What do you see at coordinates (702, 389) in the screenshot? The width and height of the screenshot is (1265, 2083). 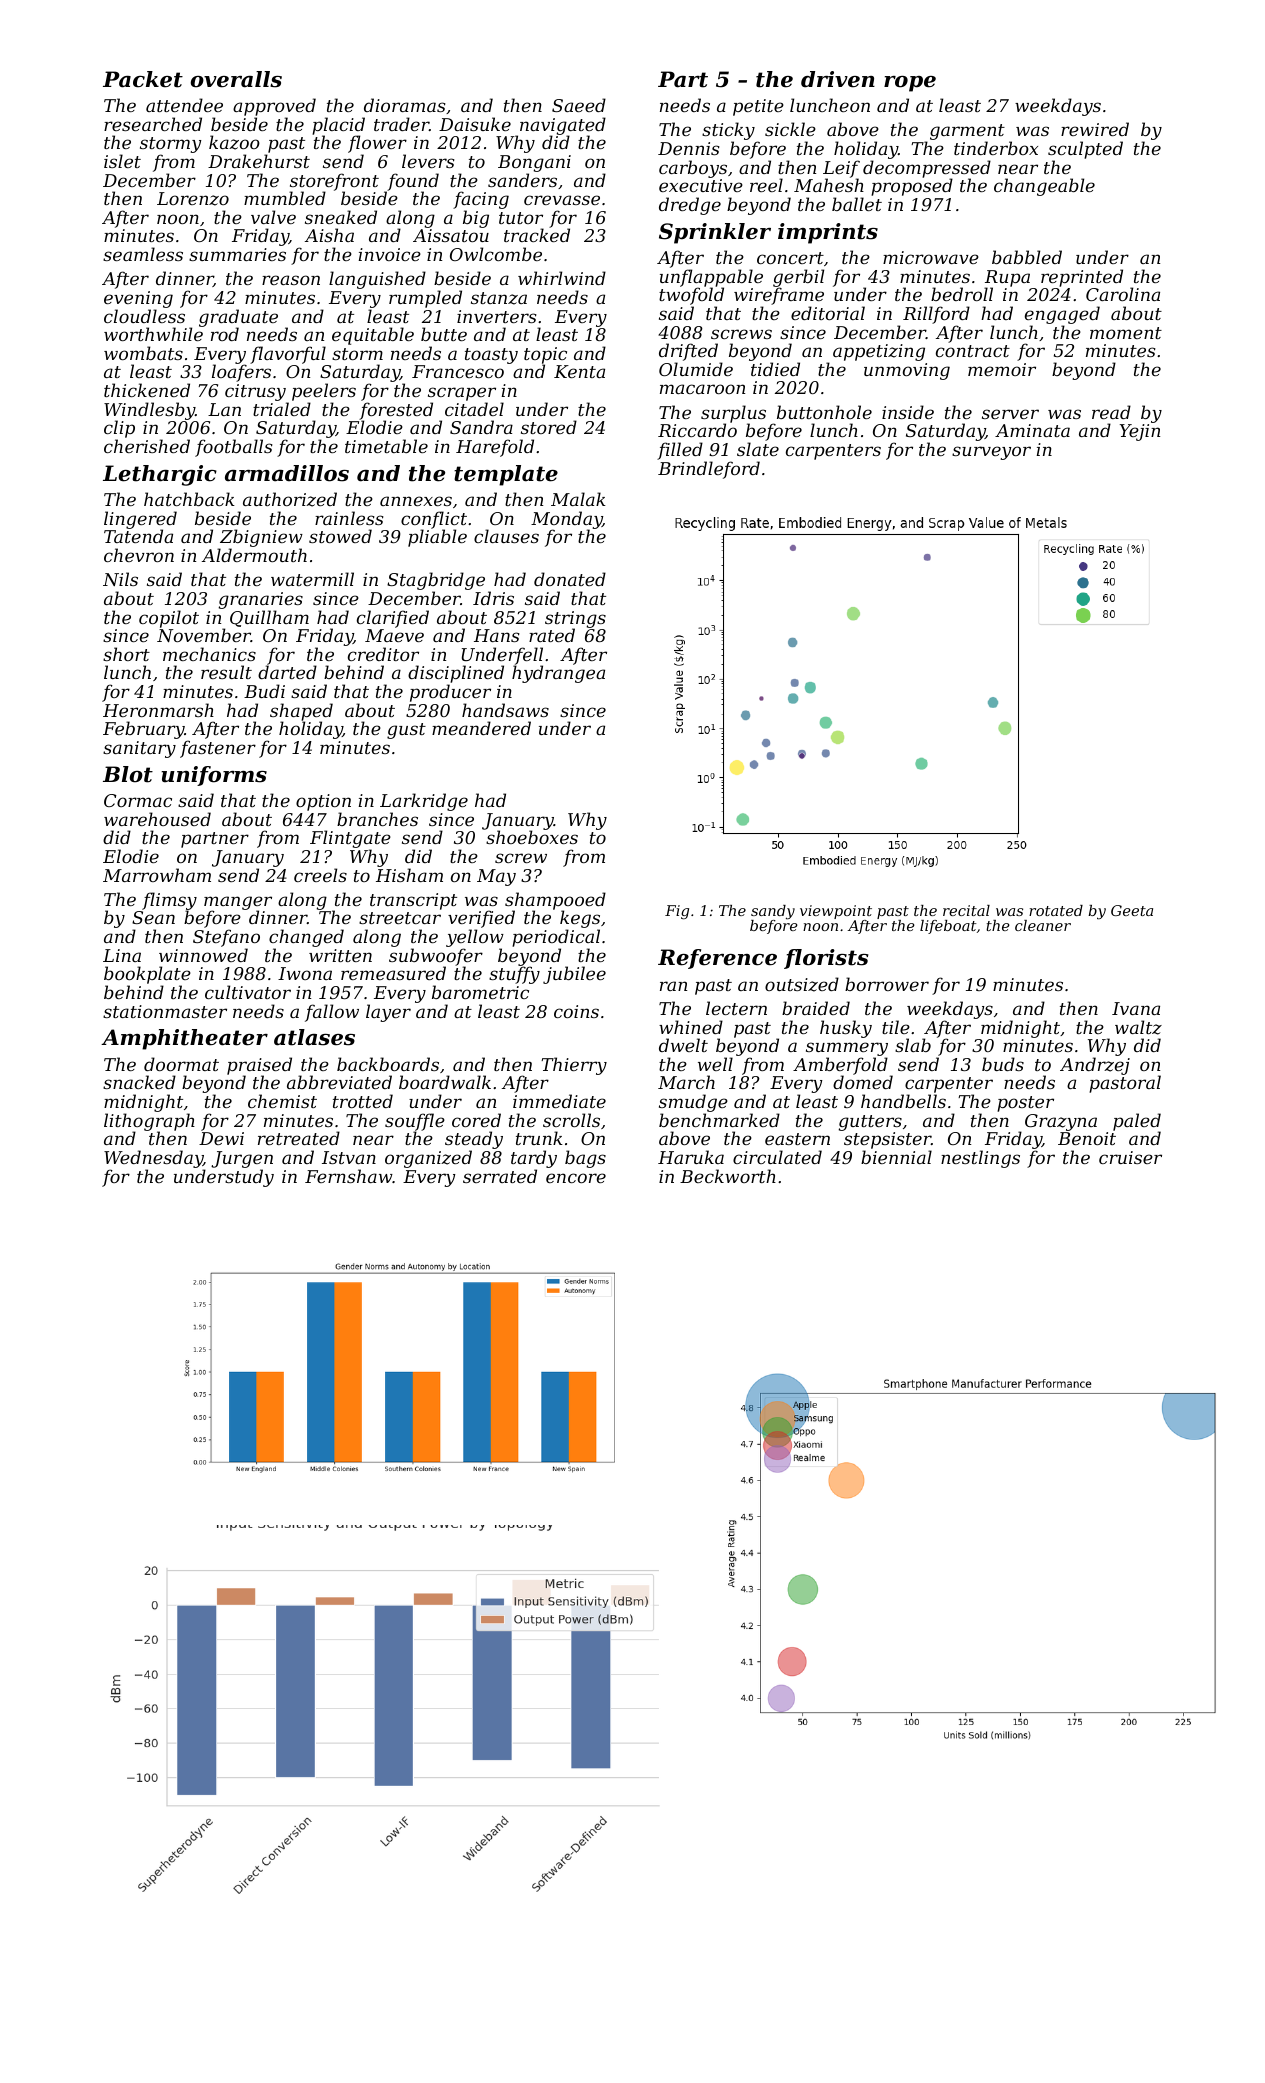 I see `macaroon` at bounding box center [702, 389].
